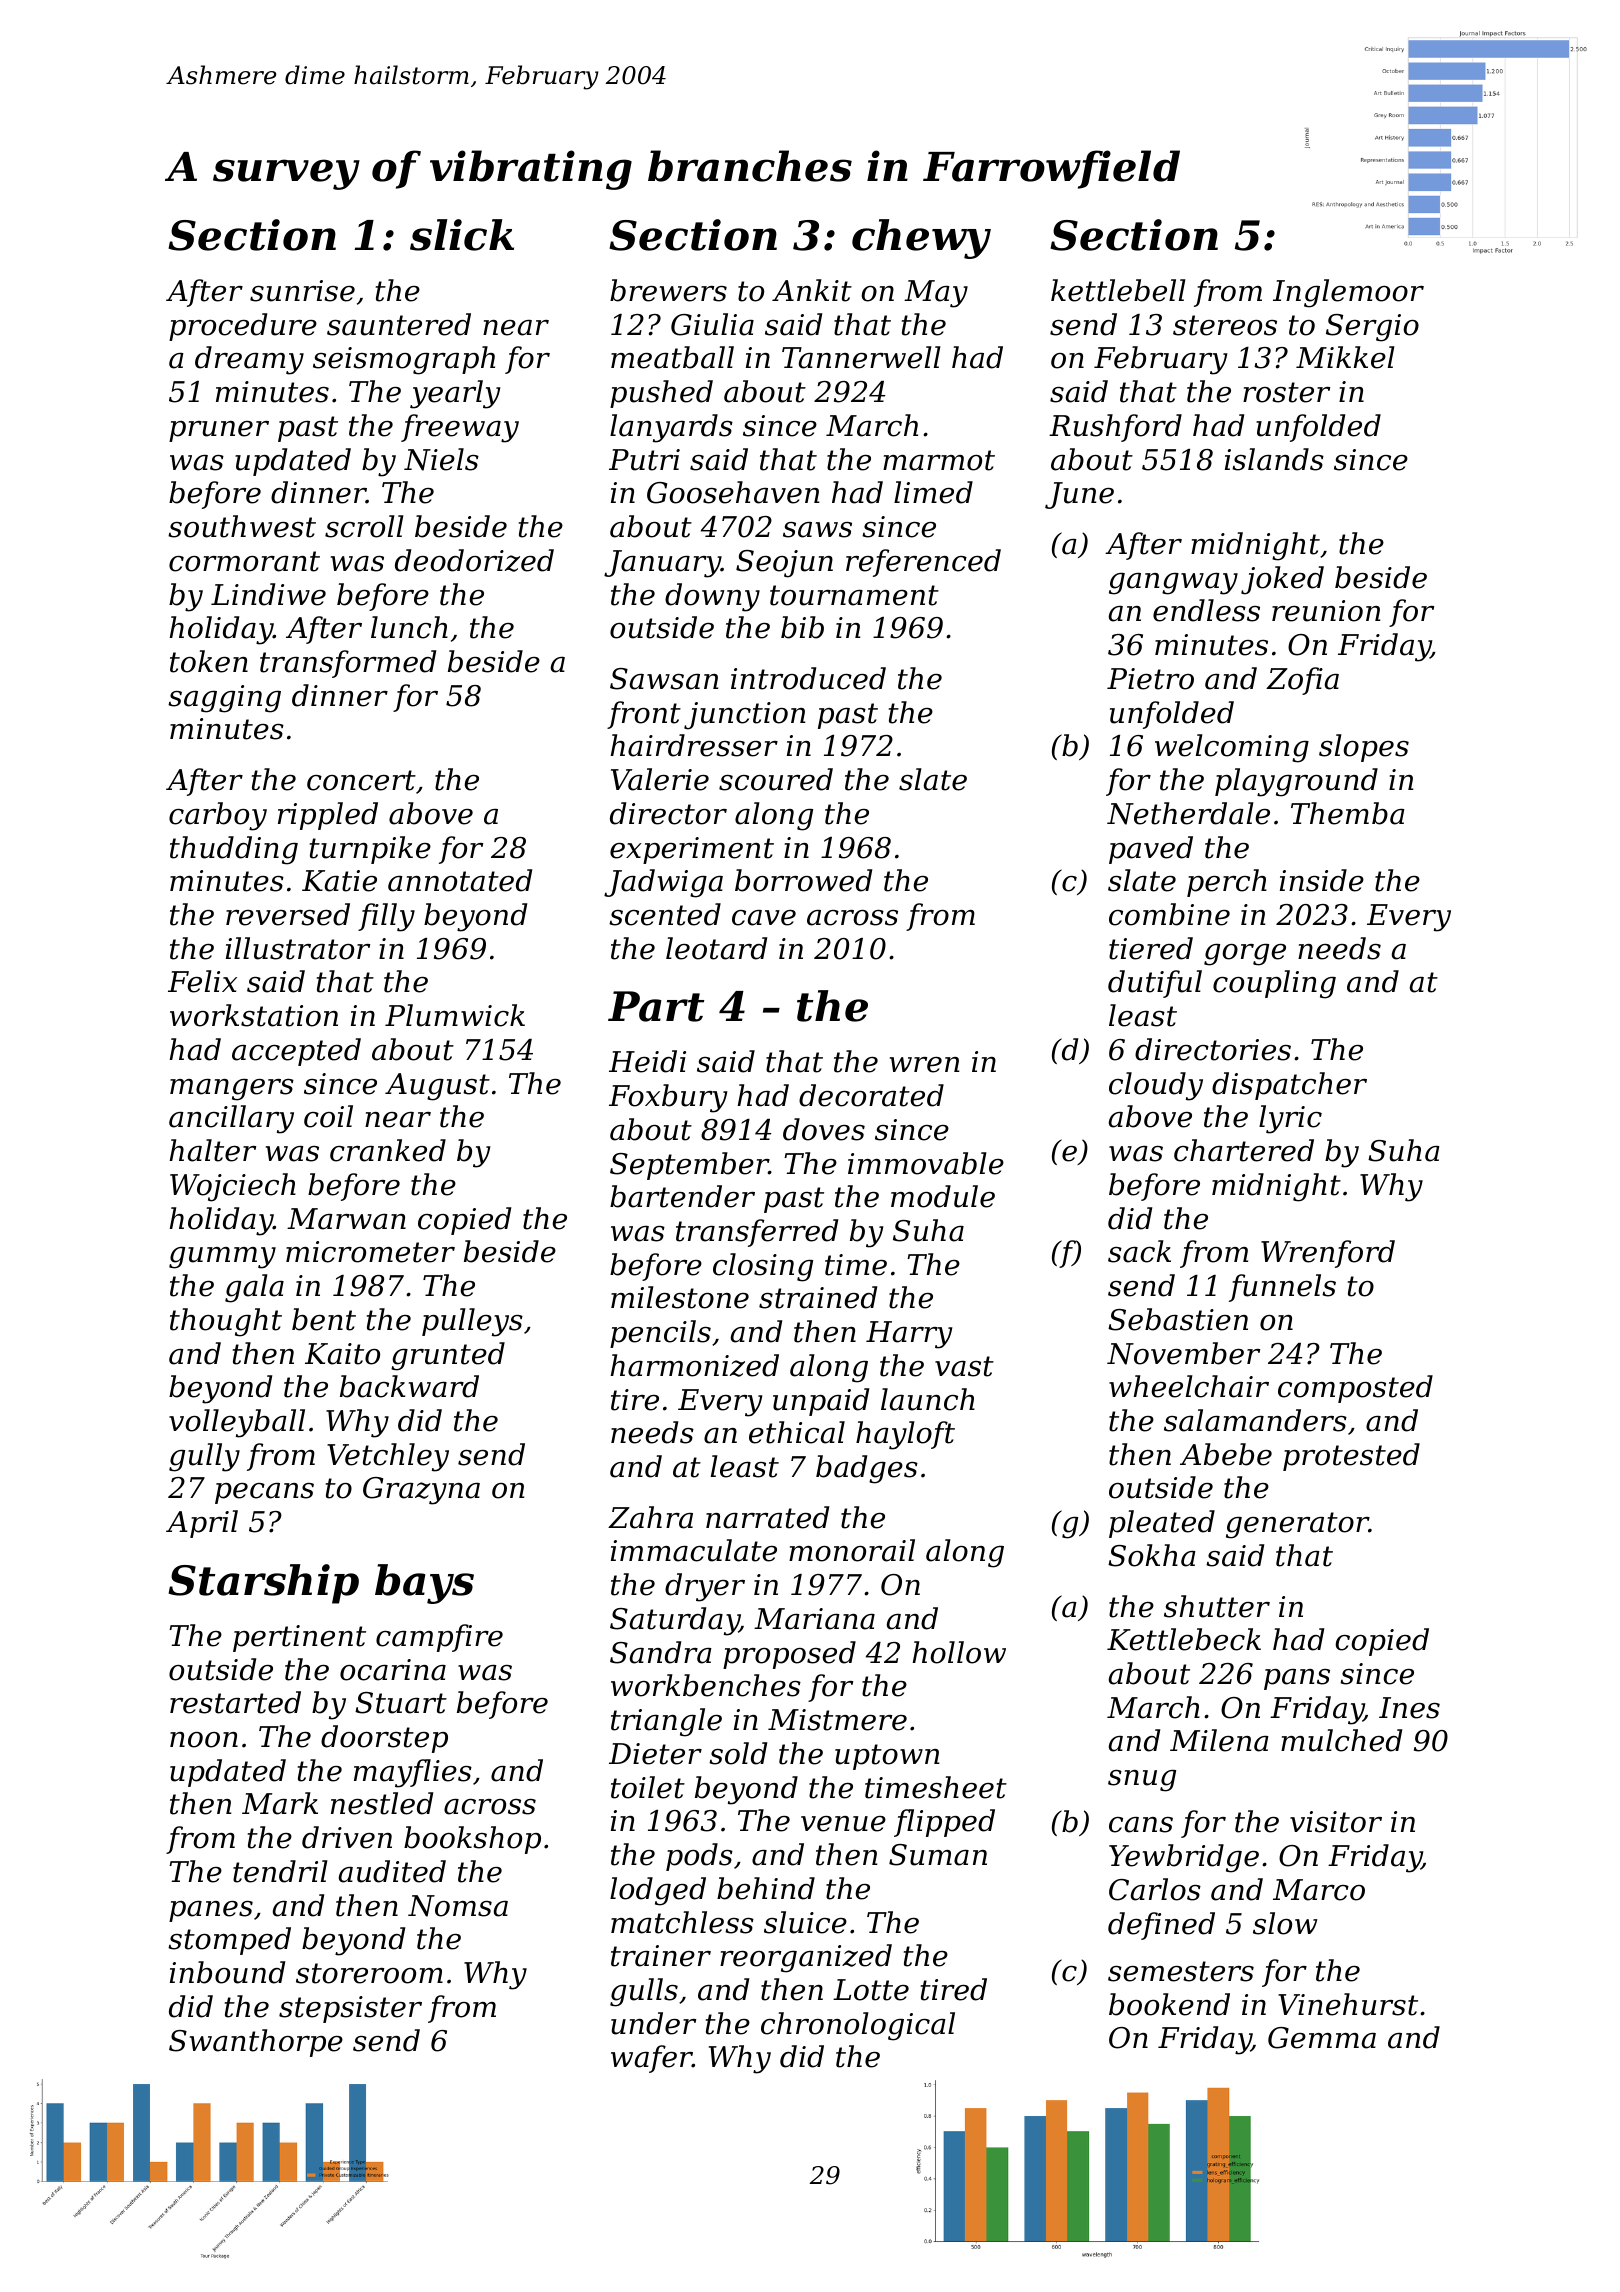  Describe the element at coordinates (462, 235) in the image. I see `slick` at that location.
